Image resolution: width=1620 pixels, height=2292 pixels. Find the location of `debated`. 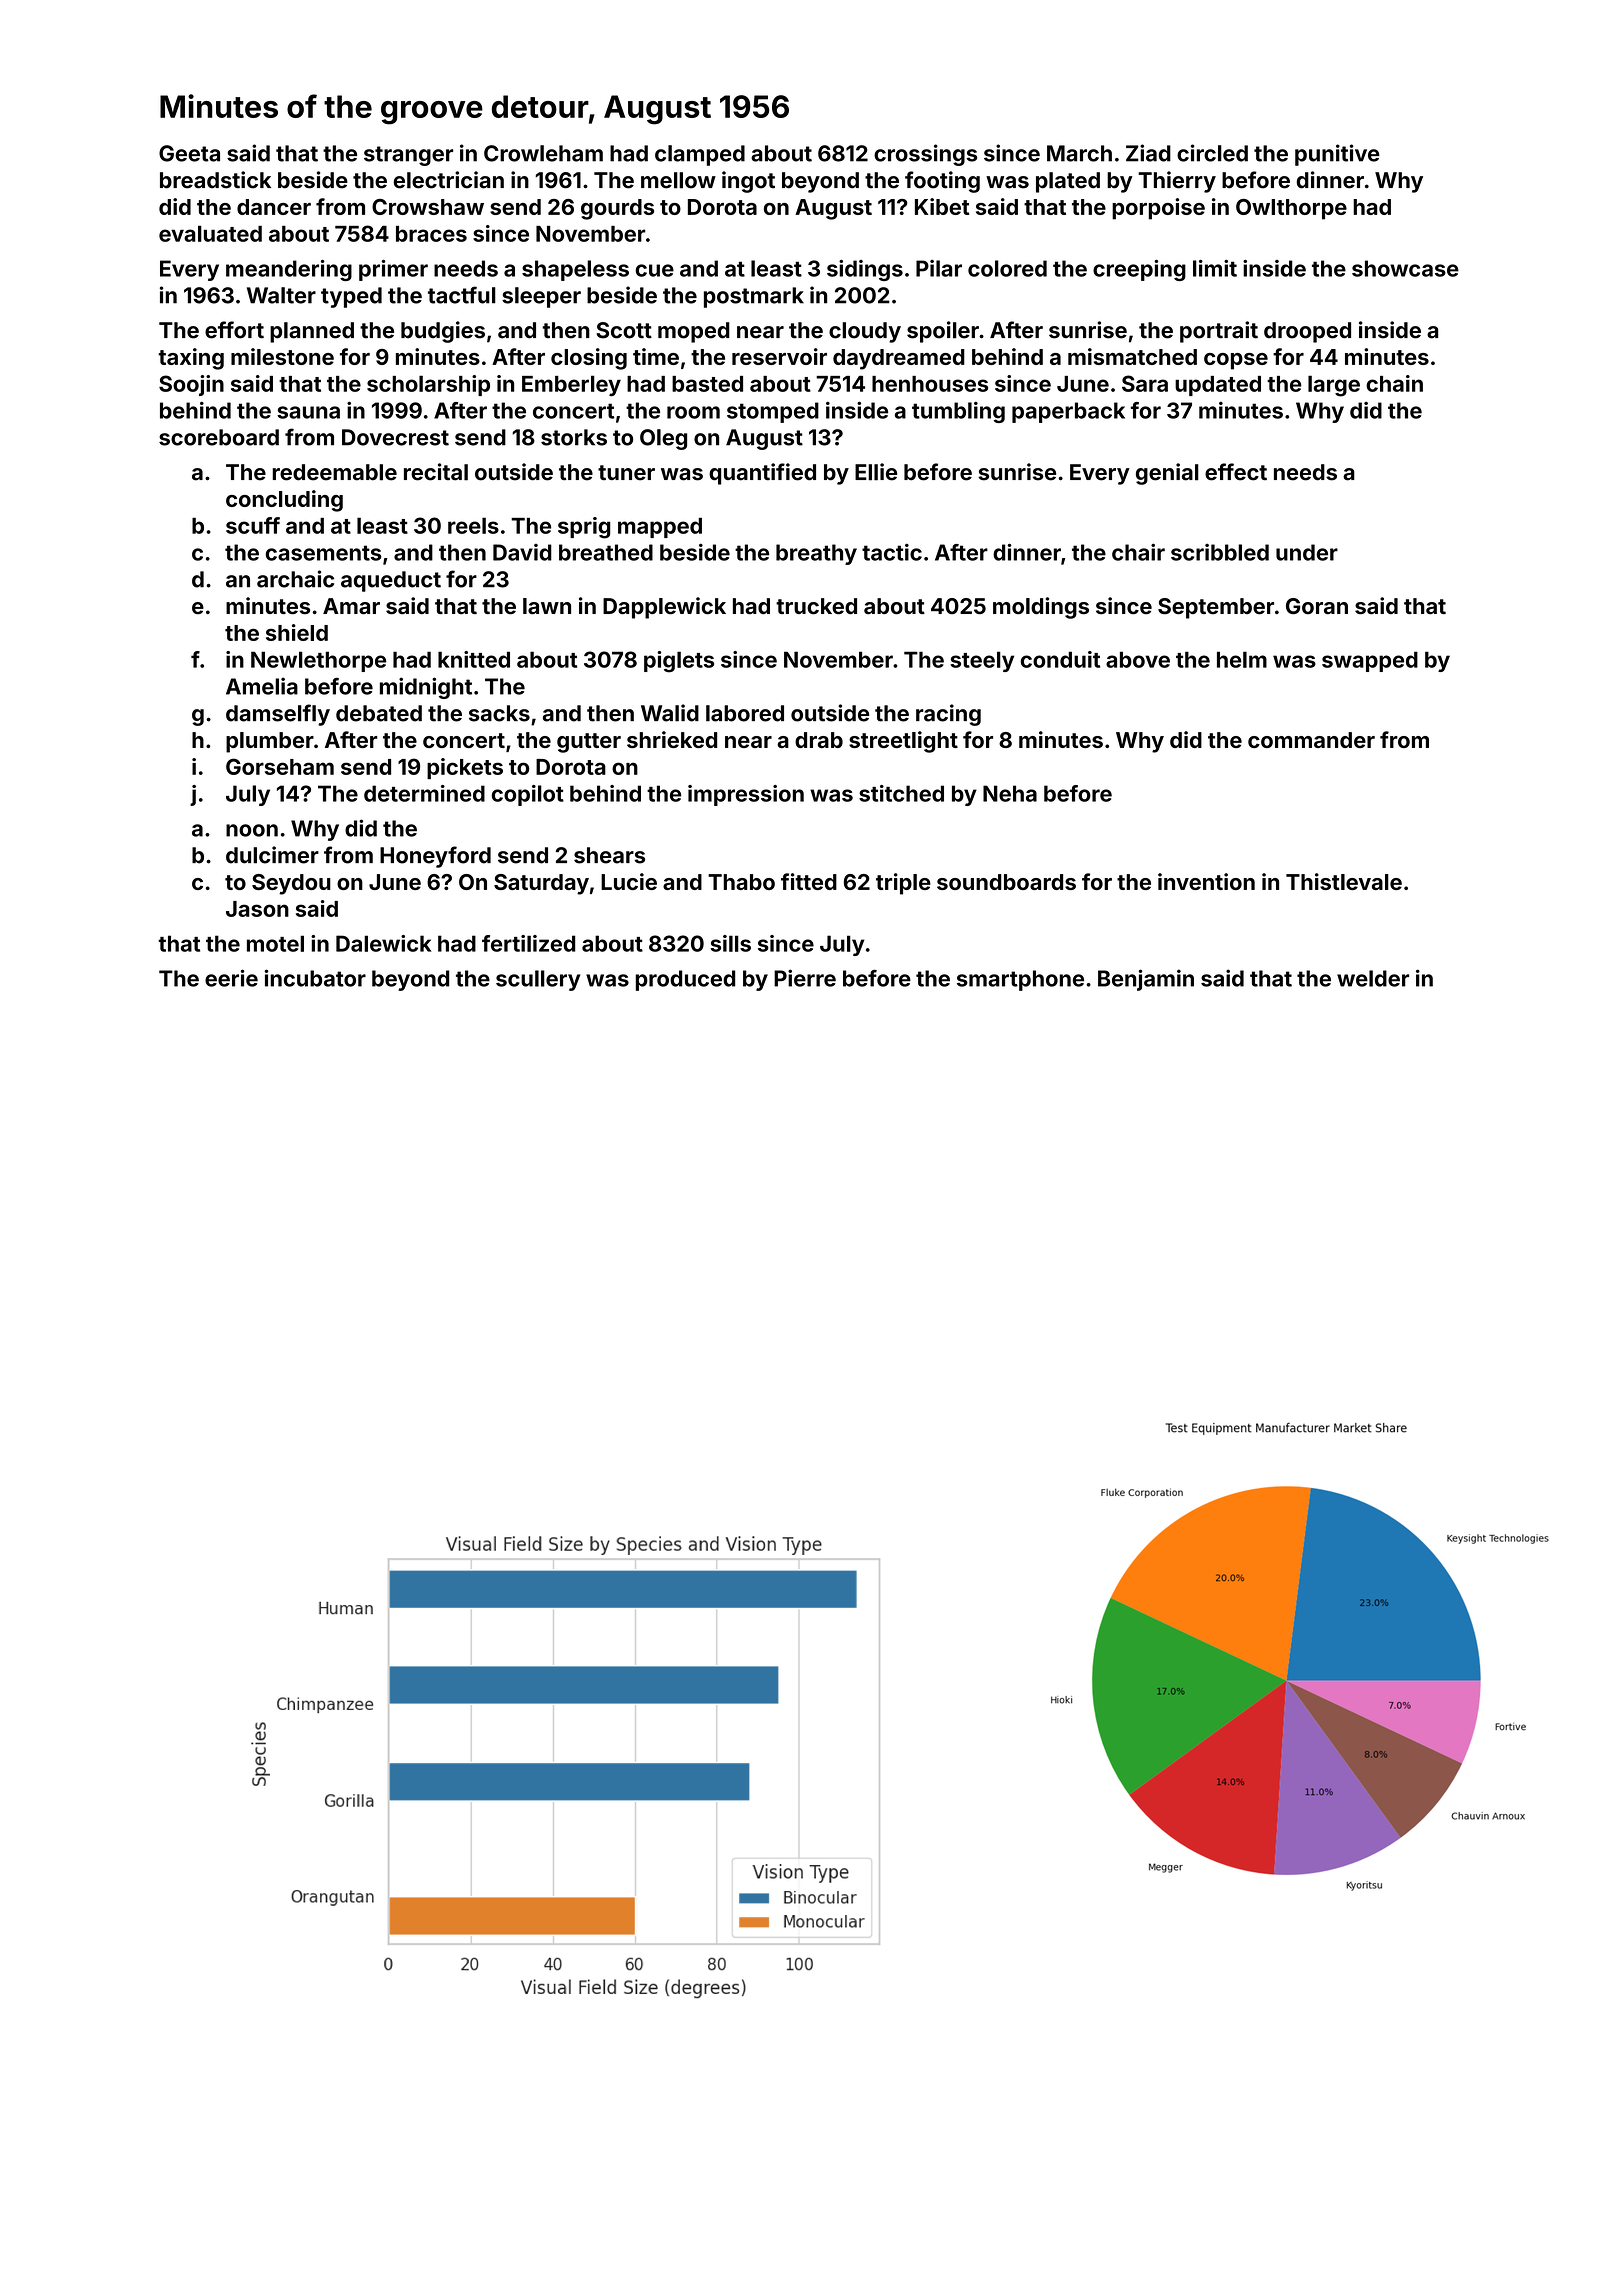

debated is located at coordinates (379, 713).
